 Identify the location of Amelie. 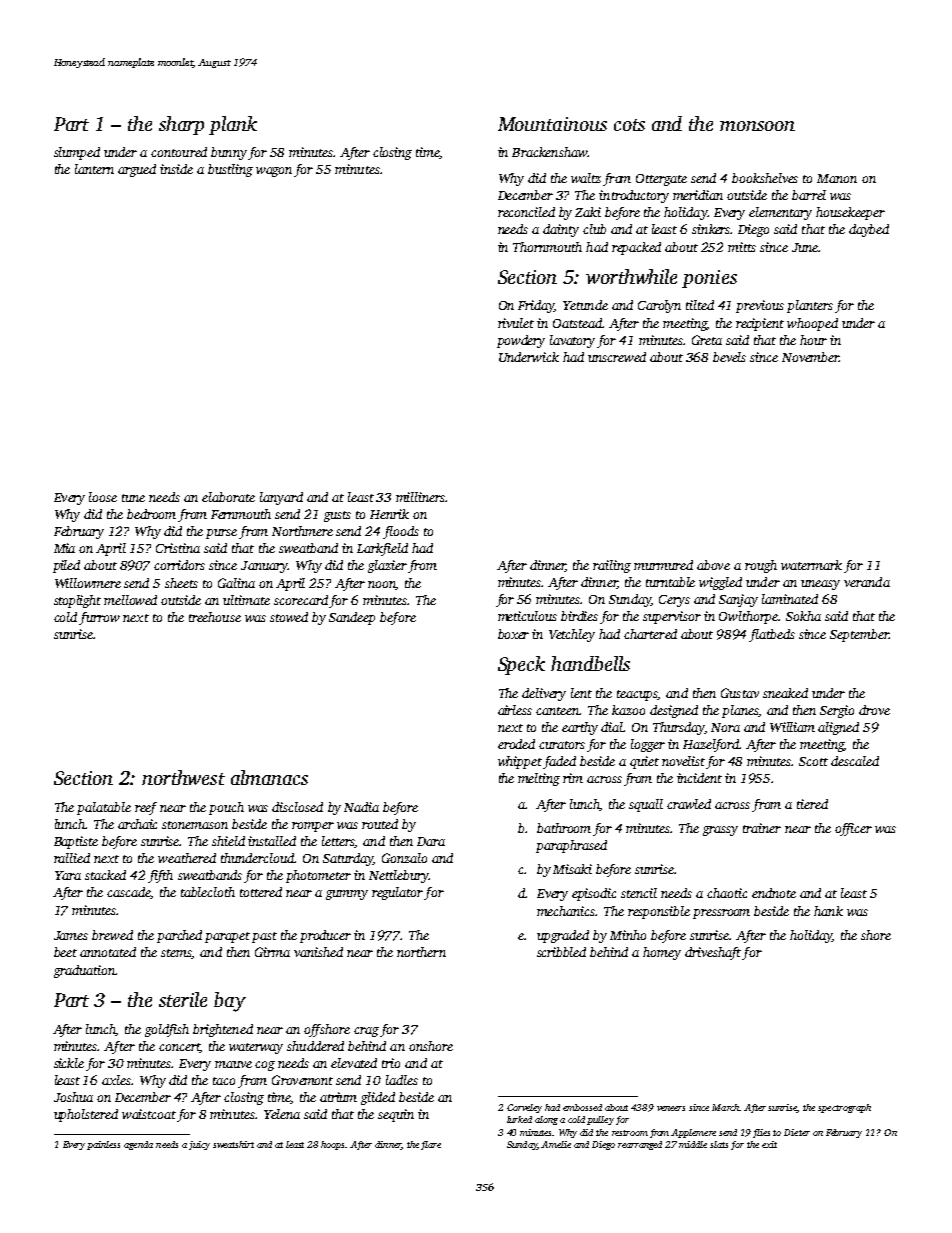
(556, 1144).
